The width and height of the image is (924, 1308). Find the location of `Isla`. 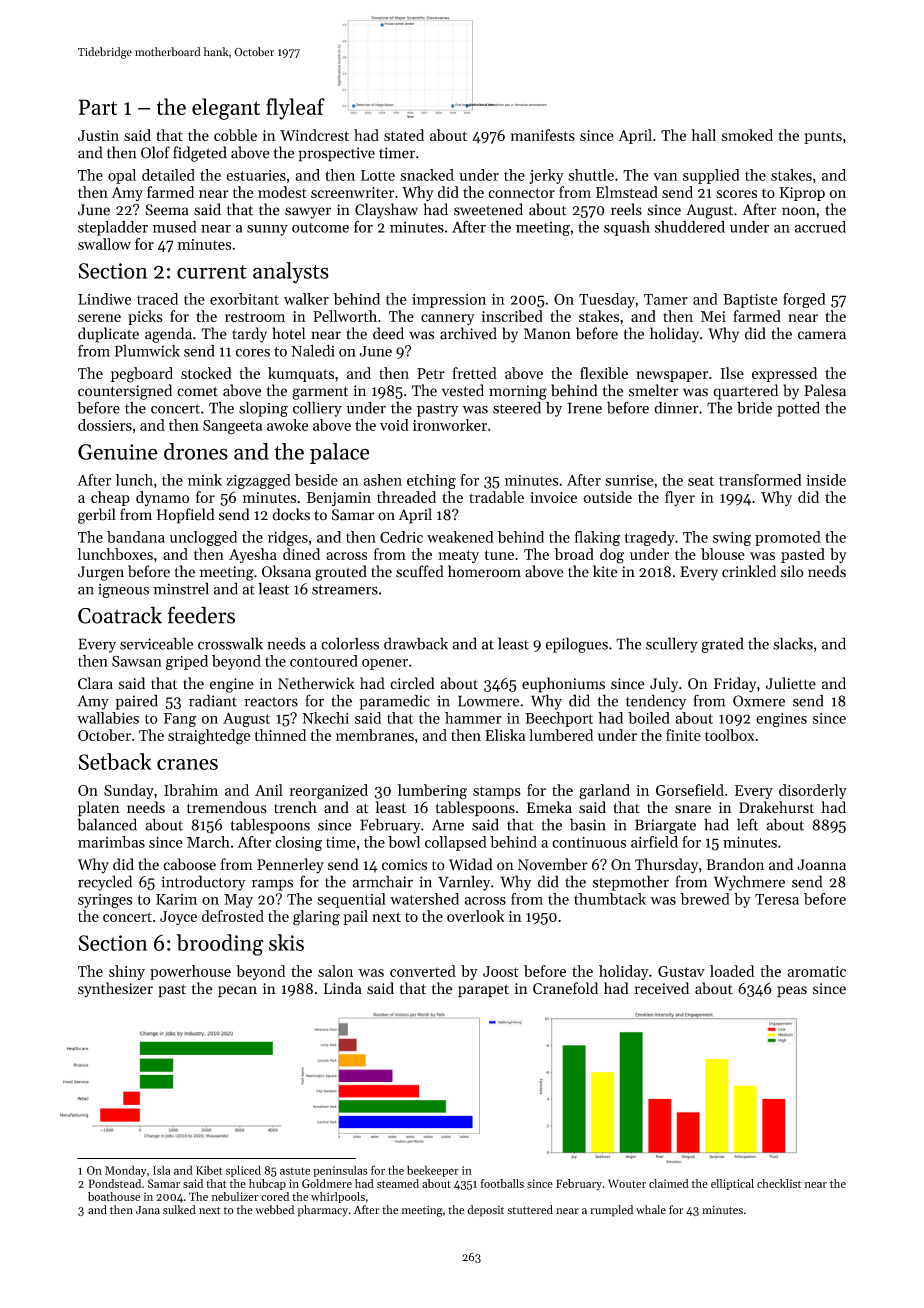

Isla is located at coordinates (161, 1170).
